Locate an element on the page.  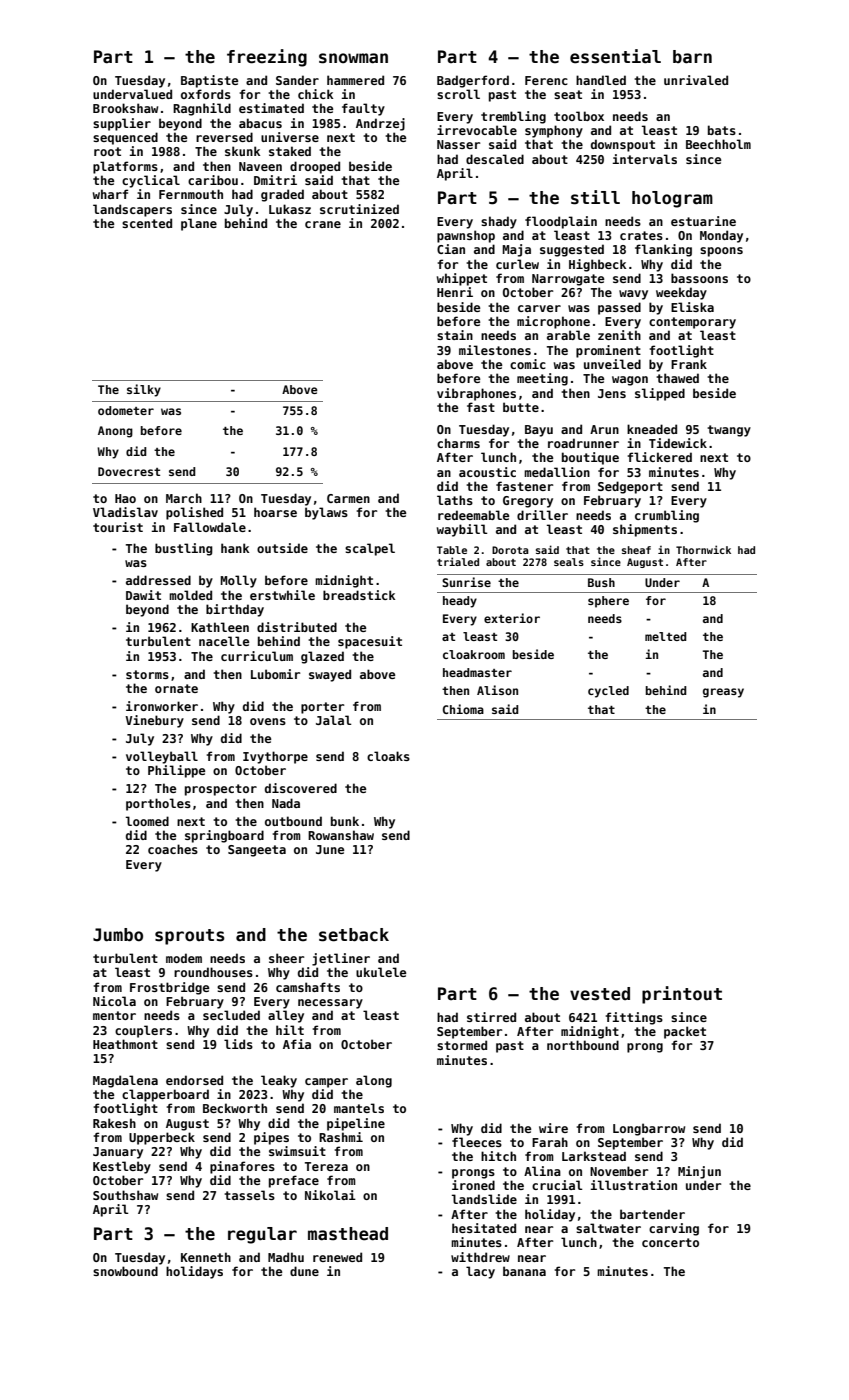
barn is located at coordinates (692, 57).
